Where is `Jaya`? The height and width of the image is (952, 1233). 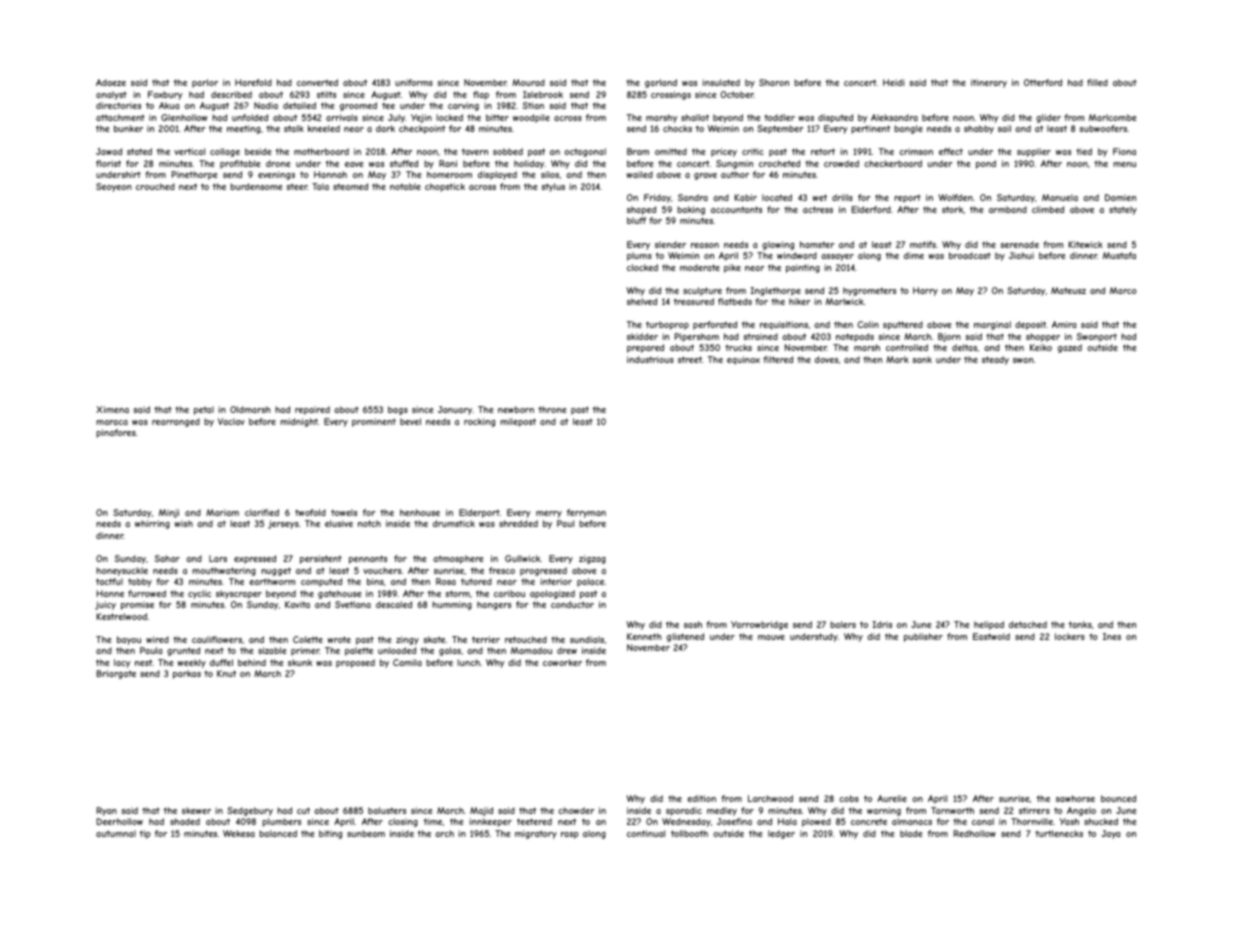 Jaya is located at coordinates (1111, 834).
